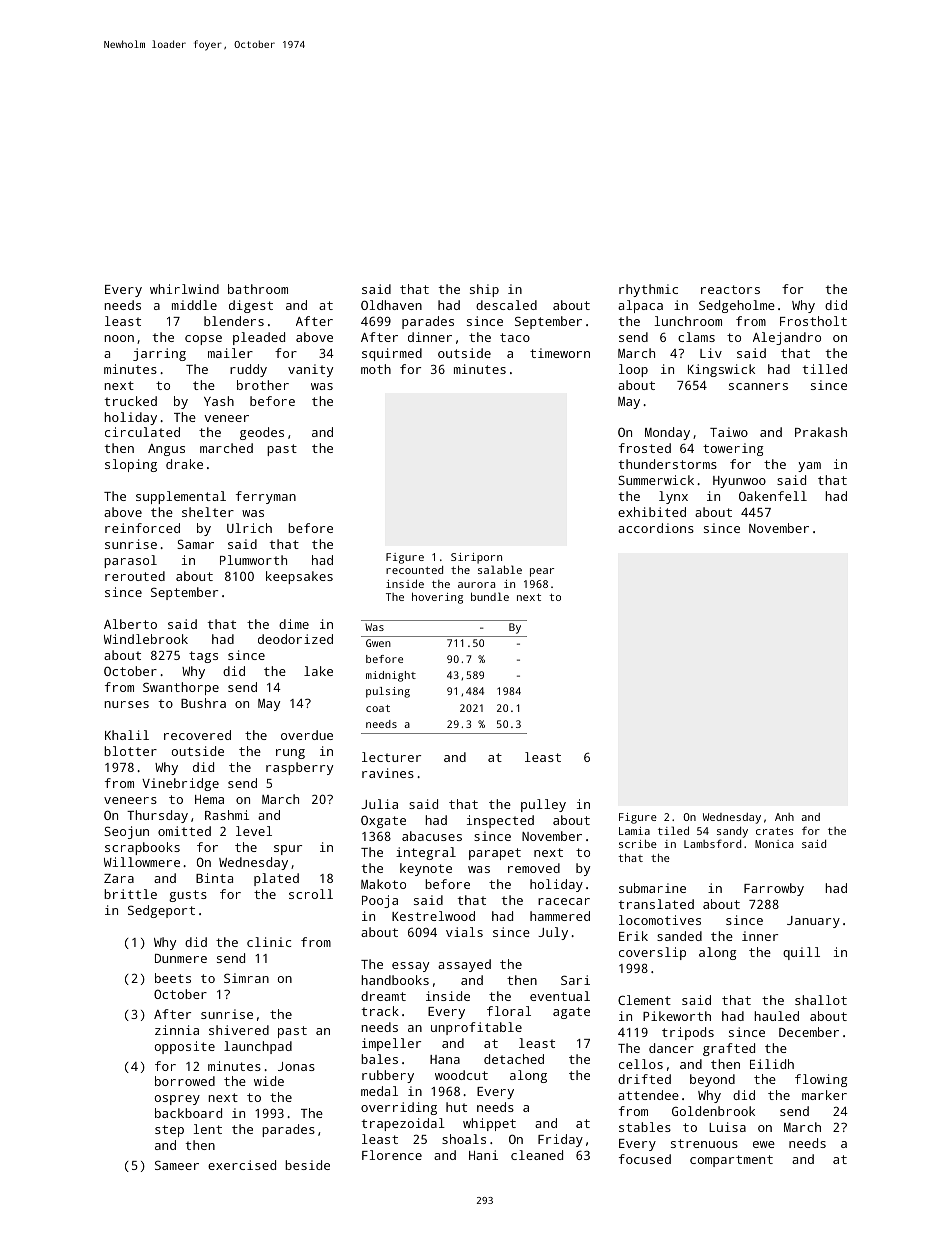 The width and height of the screenshot is (952, 1233). What do you see at coordinates (307, 1165) in the screenshot?
I see `beside` at bounding box center [307, 1165].
